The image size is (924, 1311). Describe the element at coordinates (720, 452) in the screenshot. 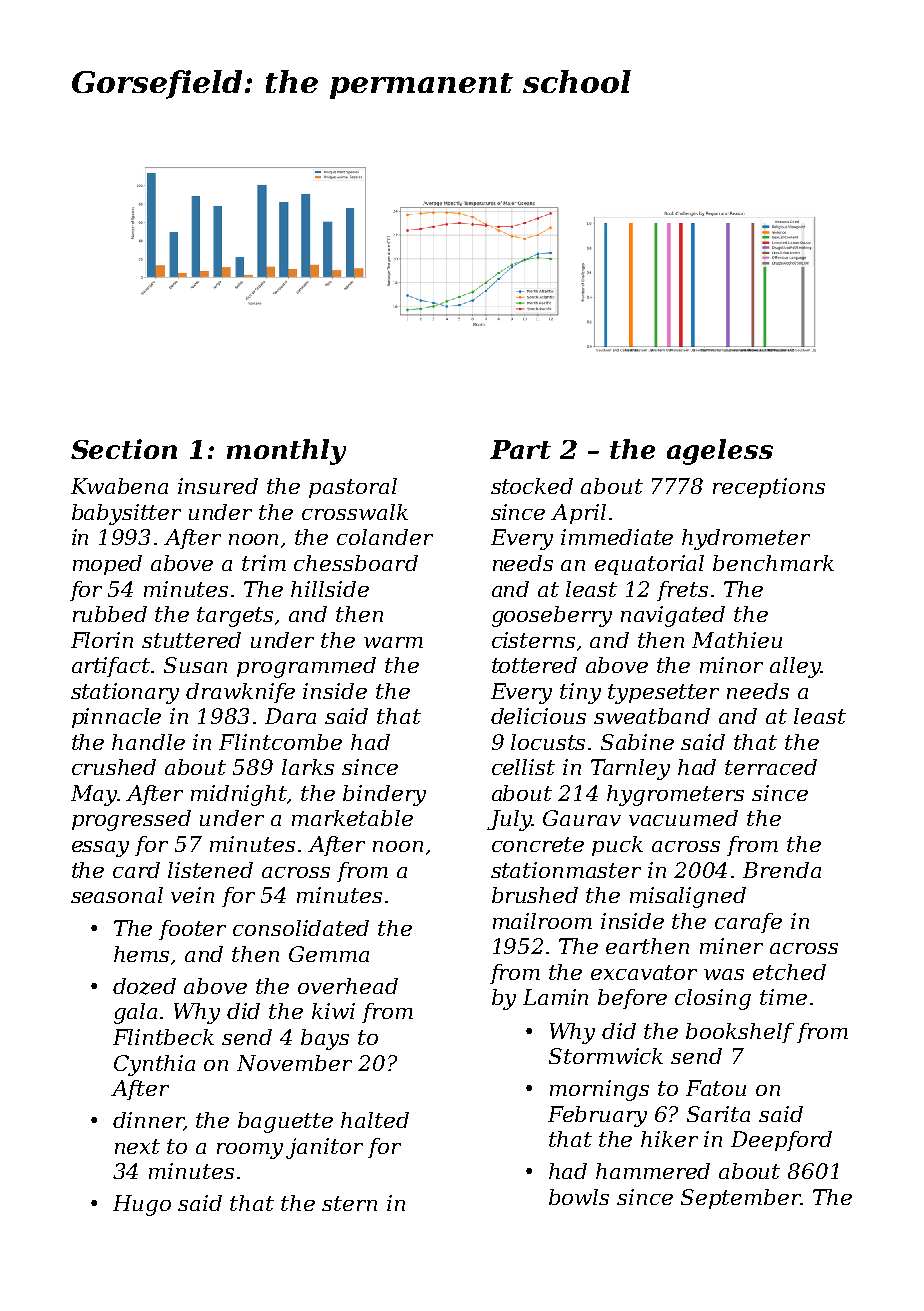

I see `ageless` at that location.
